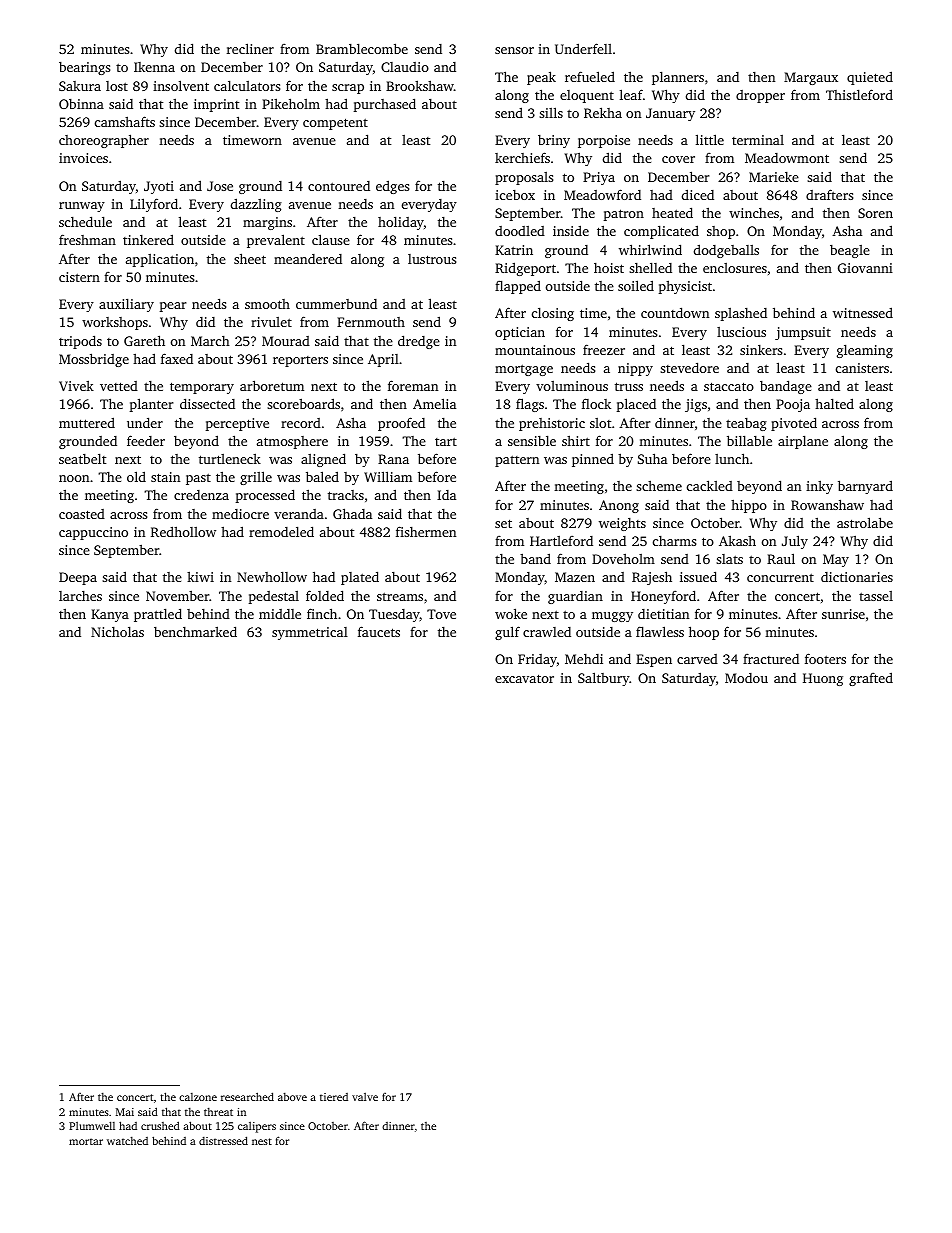 The image size is (952, 1233). I want to click on planners, so click(678, 78).
